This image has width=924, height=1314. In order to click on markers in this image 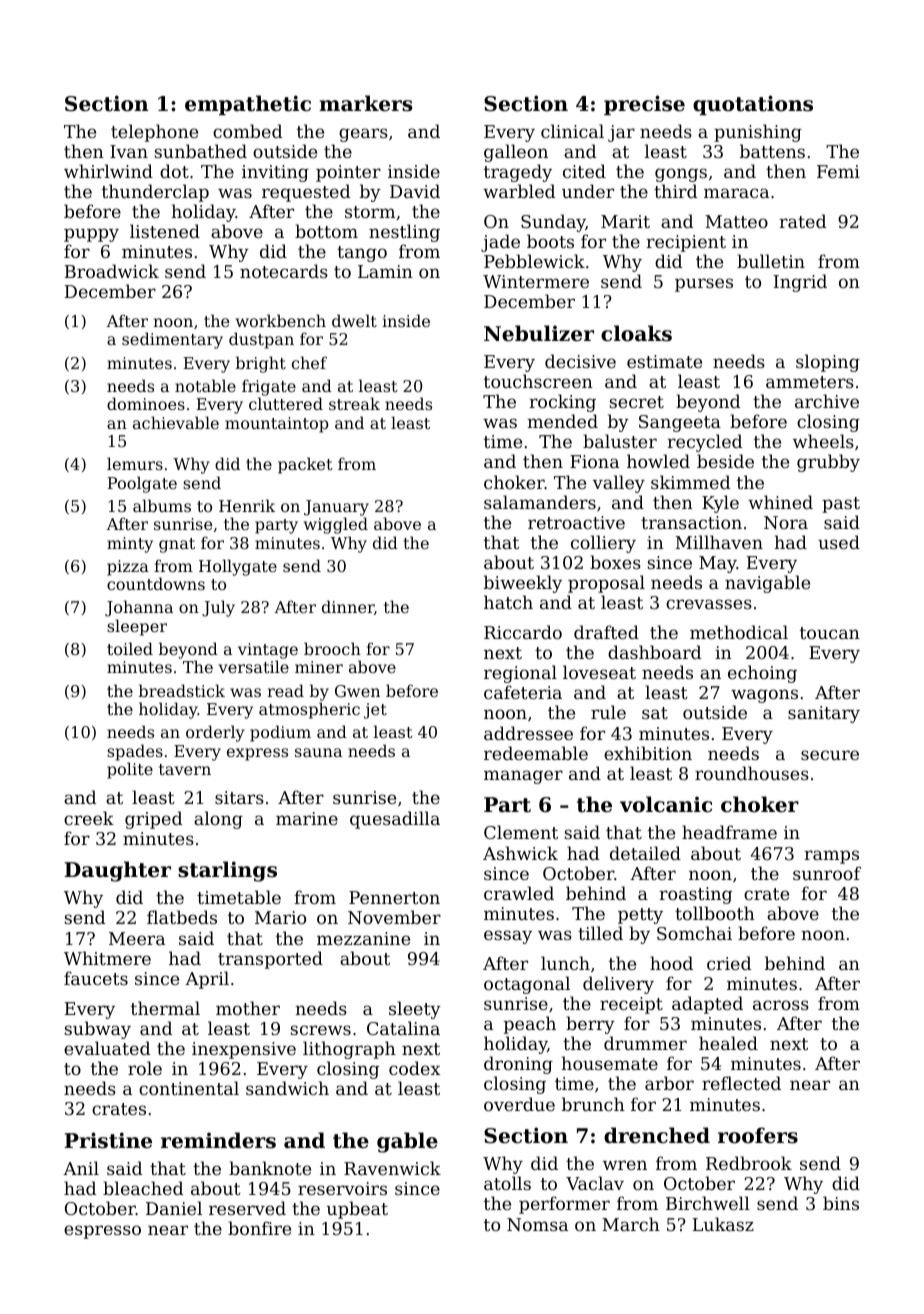, I will do `click(366, 103)`.
